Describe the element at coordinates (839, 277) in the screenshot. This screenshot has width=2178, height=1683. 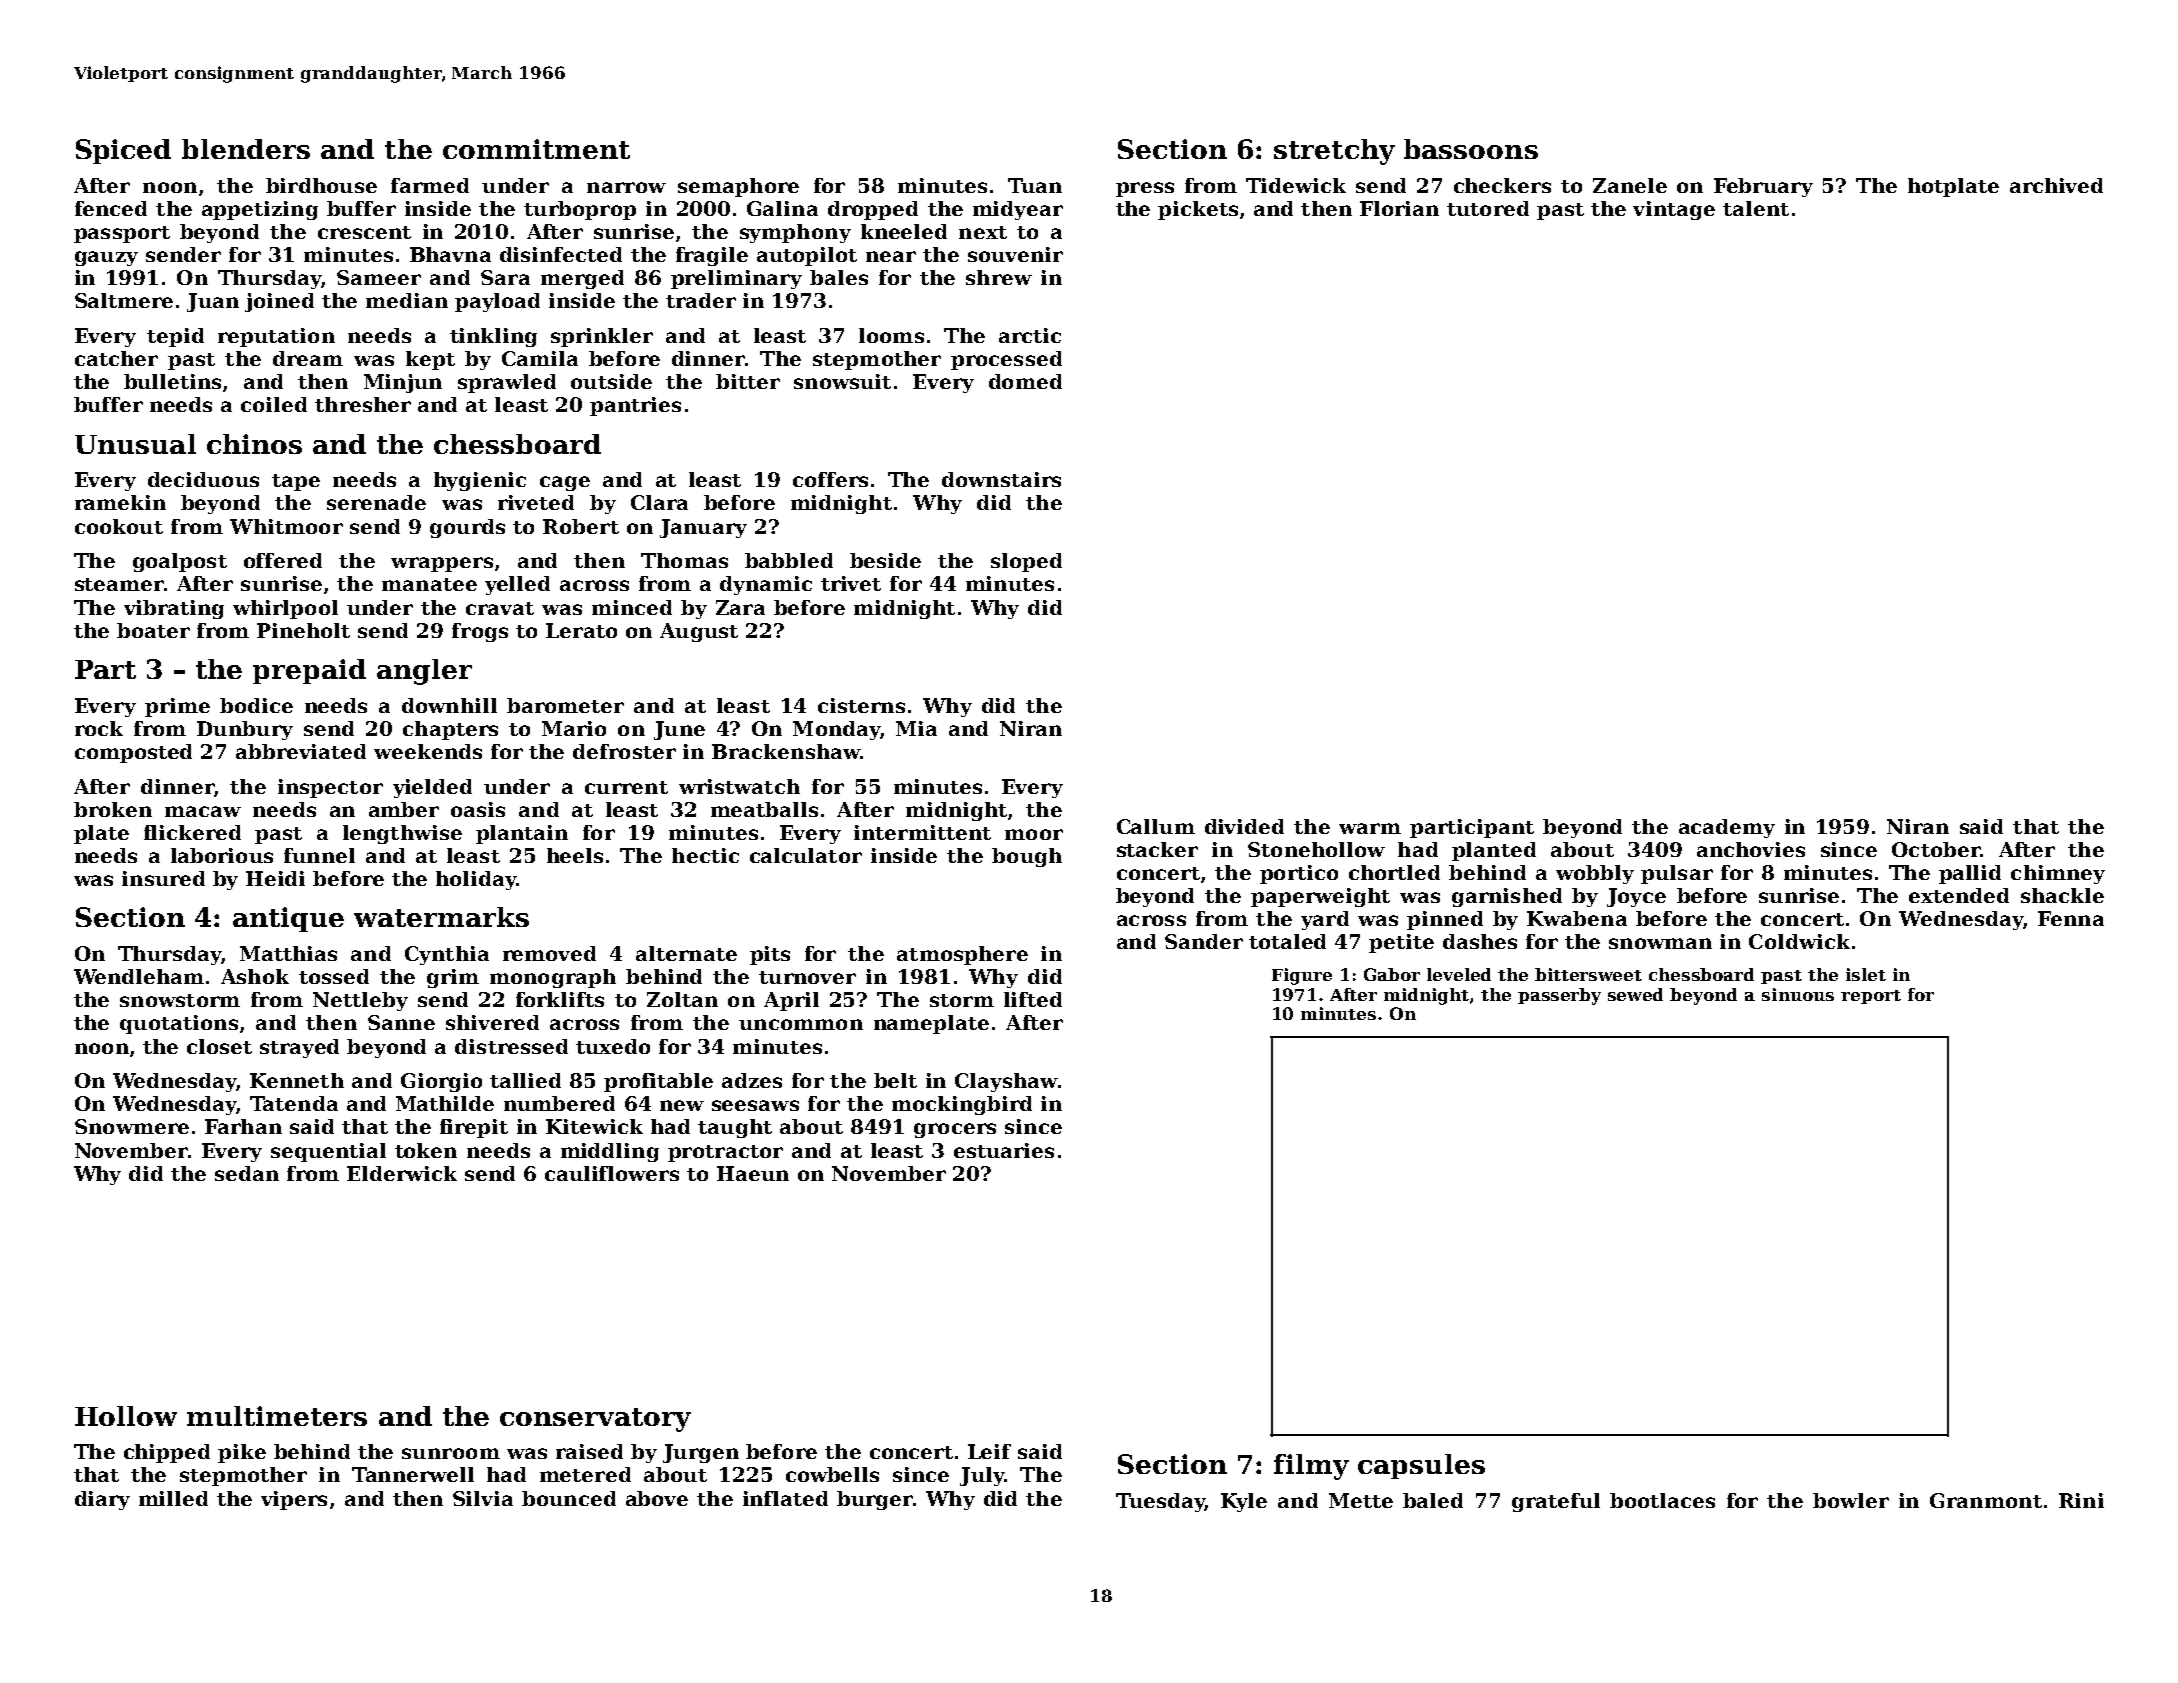
I see `bales` at that location.
